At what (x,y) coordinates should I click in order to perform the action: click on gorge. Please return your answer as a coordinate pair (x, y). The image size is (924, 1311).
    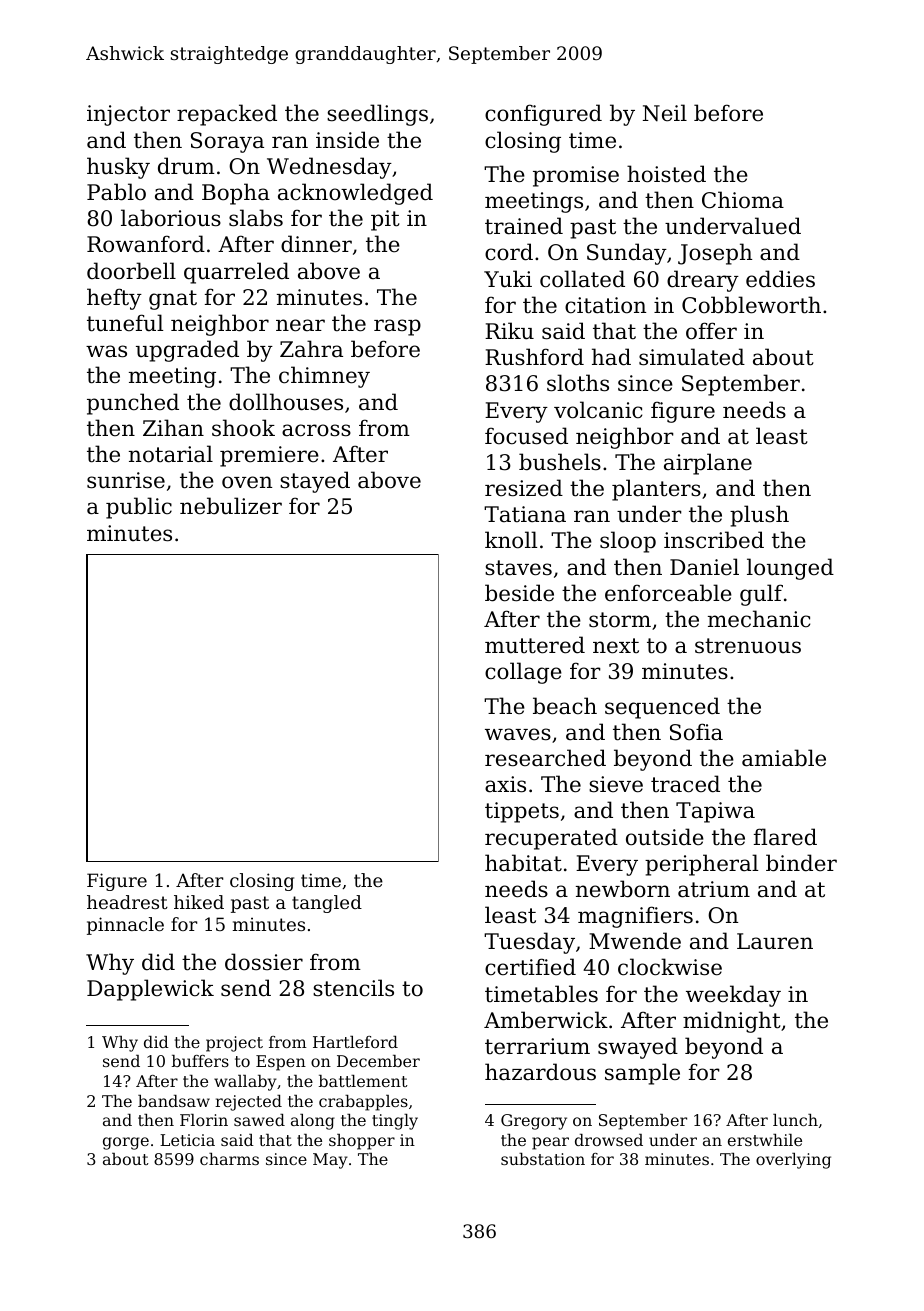
    Looking at the image, I should click on (126, 1143).
